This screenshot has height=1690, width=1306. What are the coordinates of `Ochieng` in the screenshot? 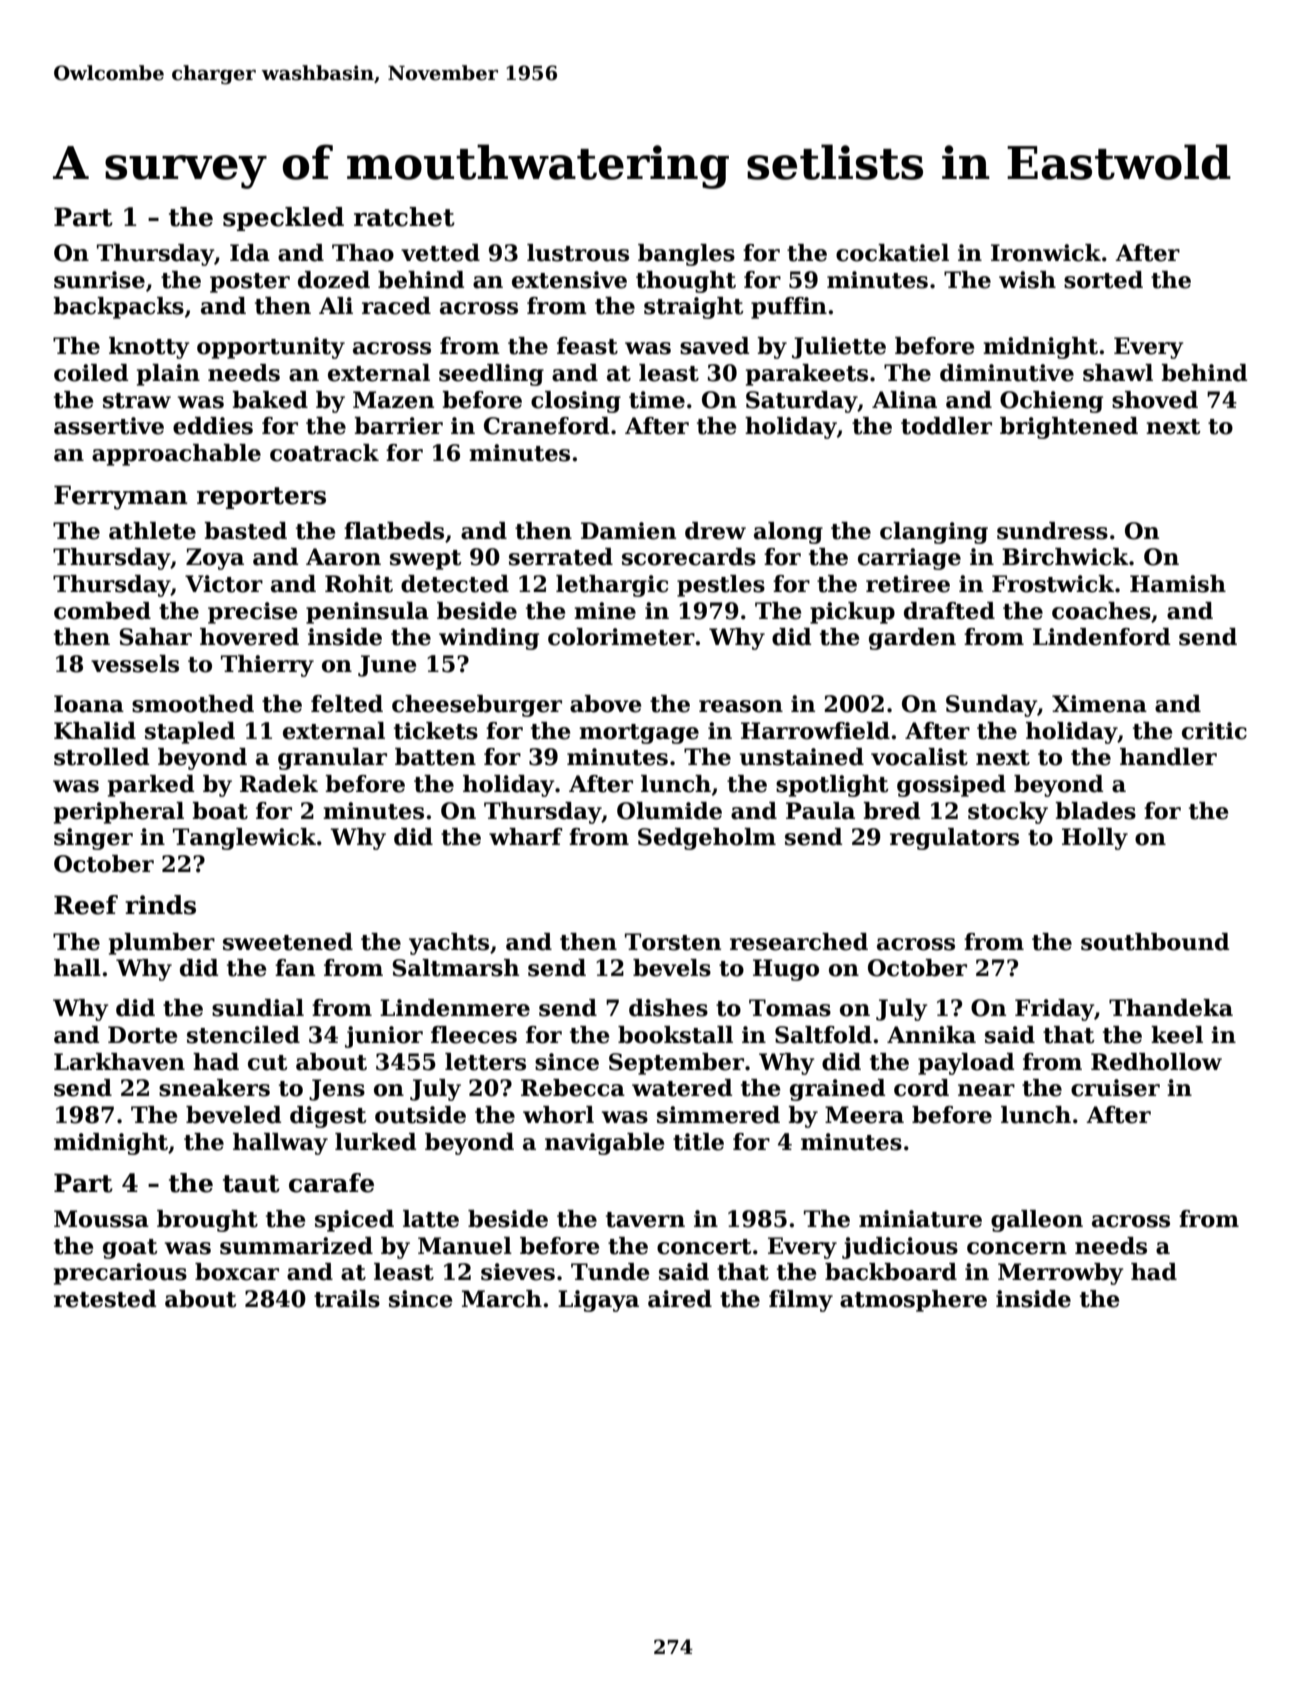 It's located at (1051, 402).
